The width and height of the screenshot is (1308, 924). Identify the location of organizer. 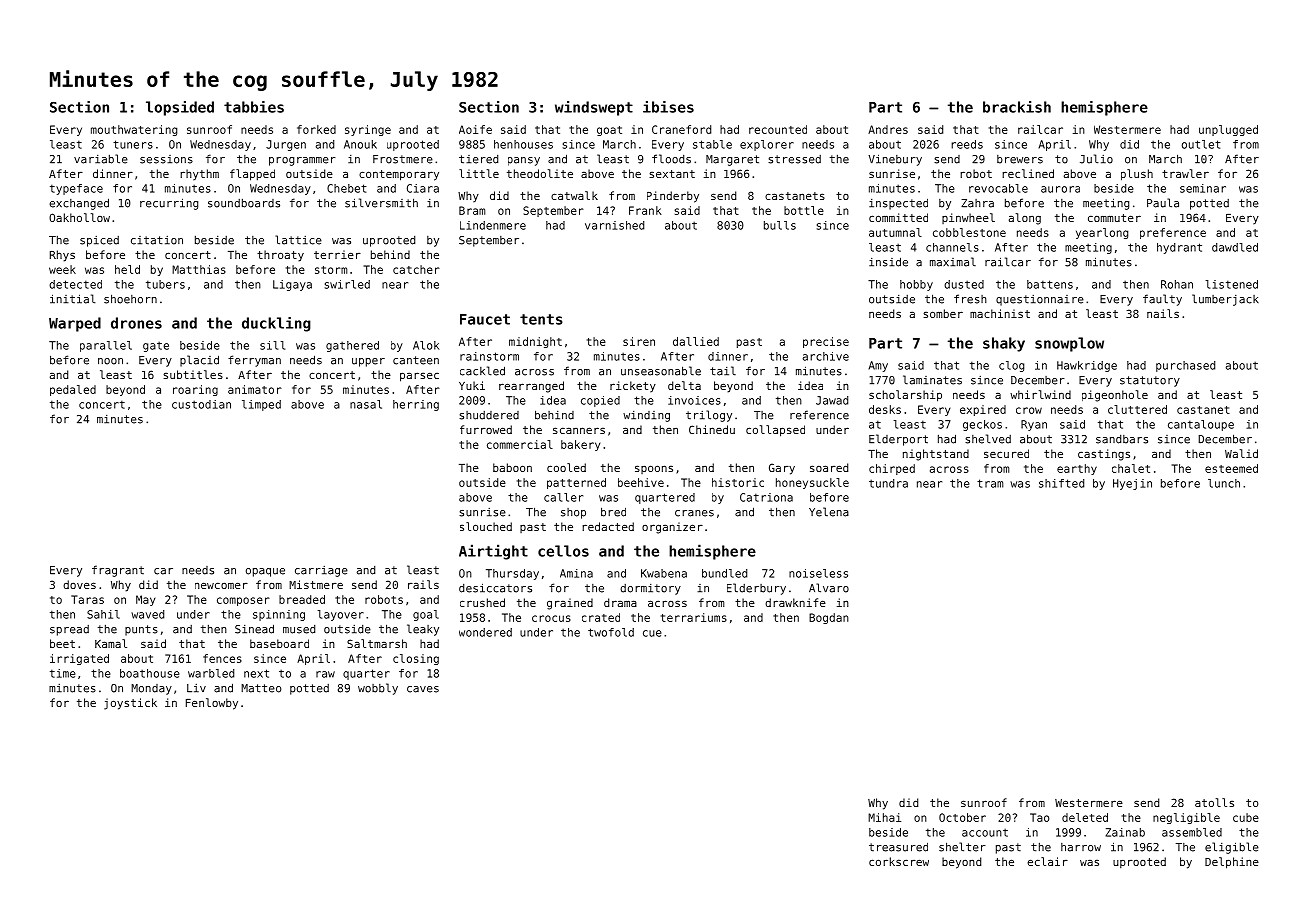
(672, 528).
